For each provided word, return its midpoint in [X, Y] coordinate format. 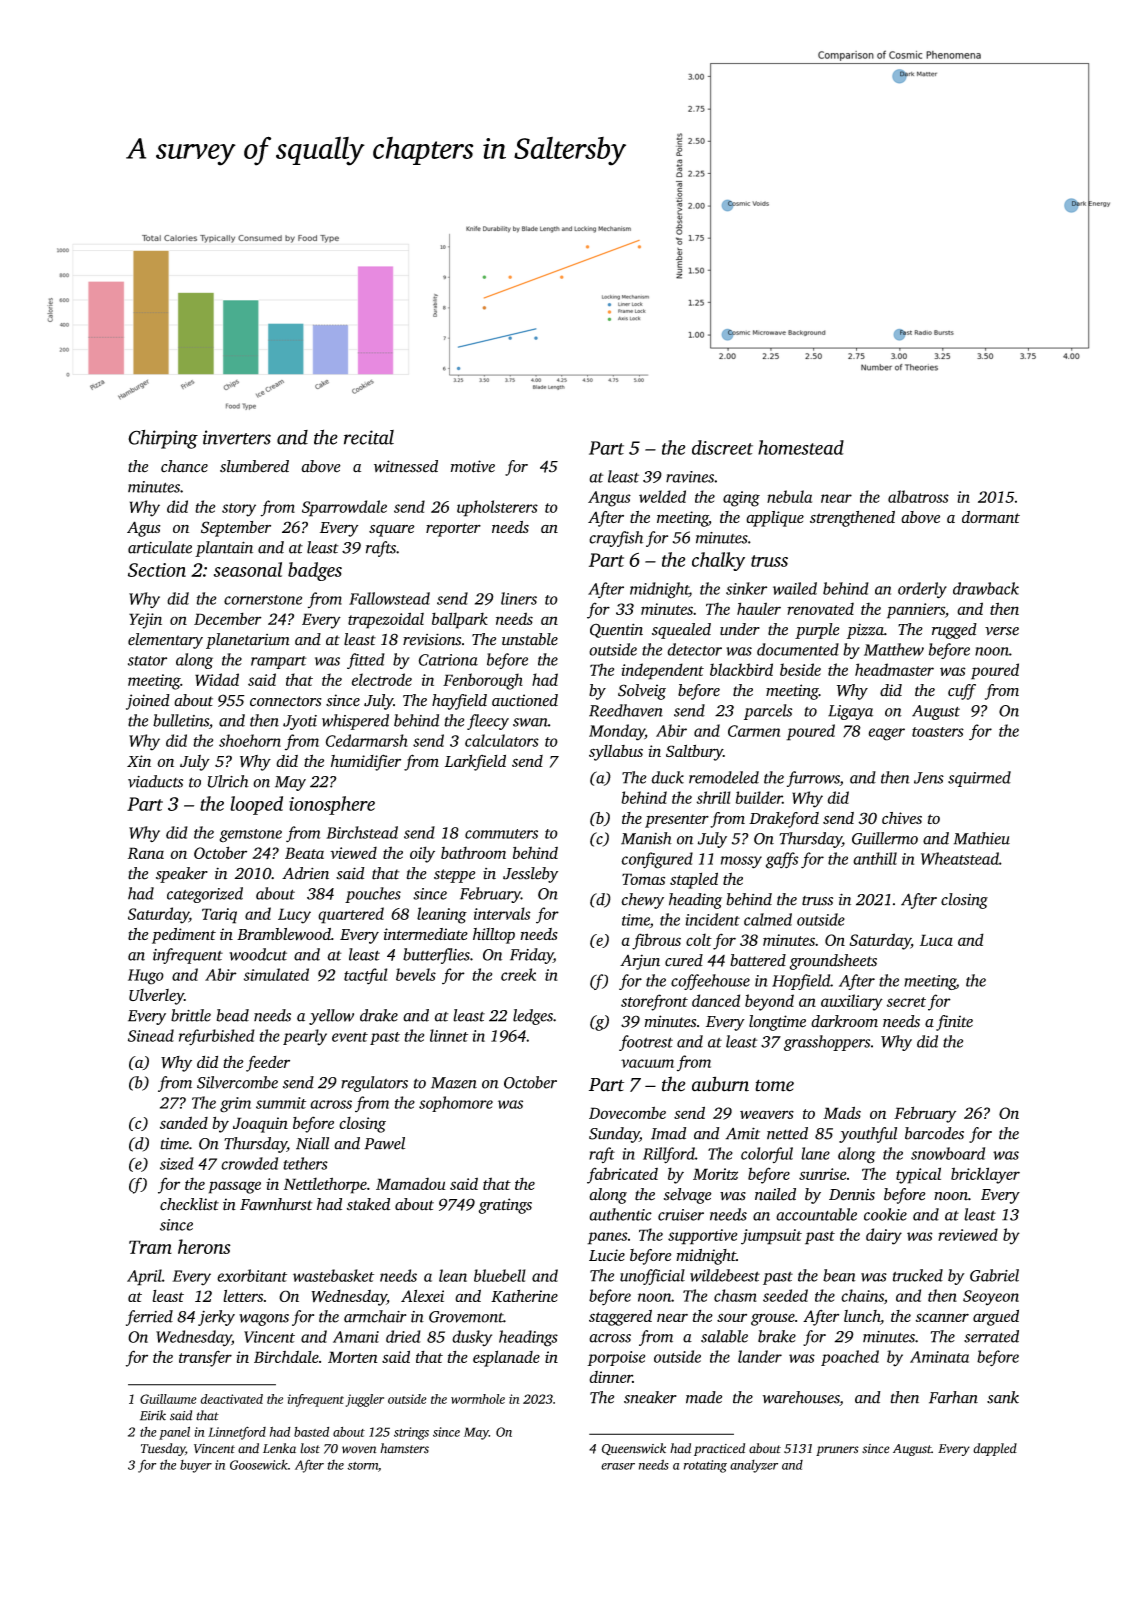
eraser [618, 1466]
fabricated [622, 1175]
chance [184, 466]
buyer [196, 1466]
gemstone [250, 836]
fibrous [656, 941]
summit [281, 1103]
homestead [801, 447]
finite [954, 1023]
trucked [918, 1275]
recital [369, 437]
